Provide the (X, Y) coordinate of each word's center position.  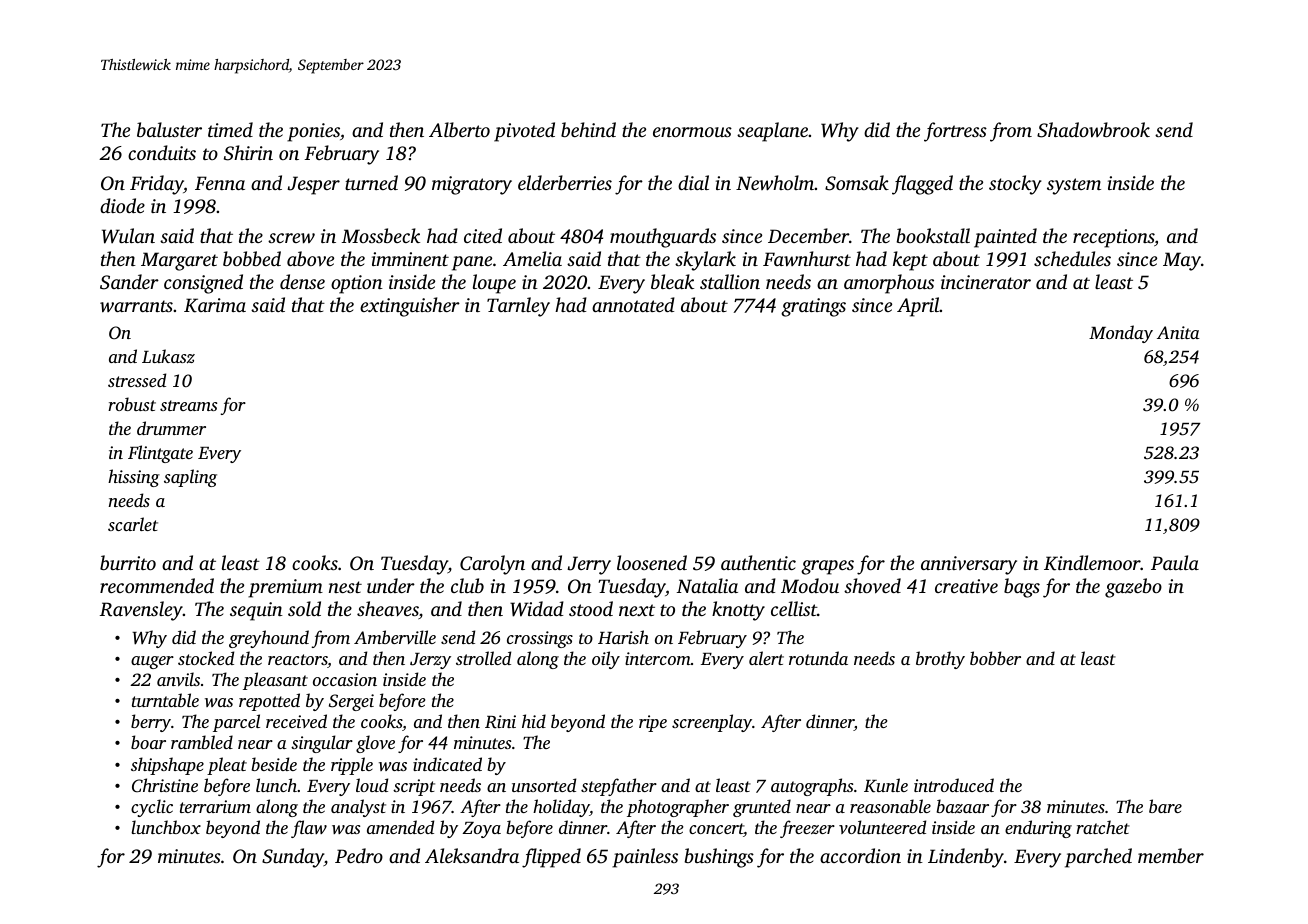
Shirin (248, 153)
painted (1005, 238)
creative (966, 586)
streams (188, 405)
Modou (810, 585)
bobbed (252, 258)
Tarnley (518, 307)
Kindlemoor (1092, 563)
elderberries (565, 182)
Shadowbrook (1093, 130)
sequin (256, 611)
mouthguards (663, 238)
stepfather (619, 787)
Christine (165, 785)
